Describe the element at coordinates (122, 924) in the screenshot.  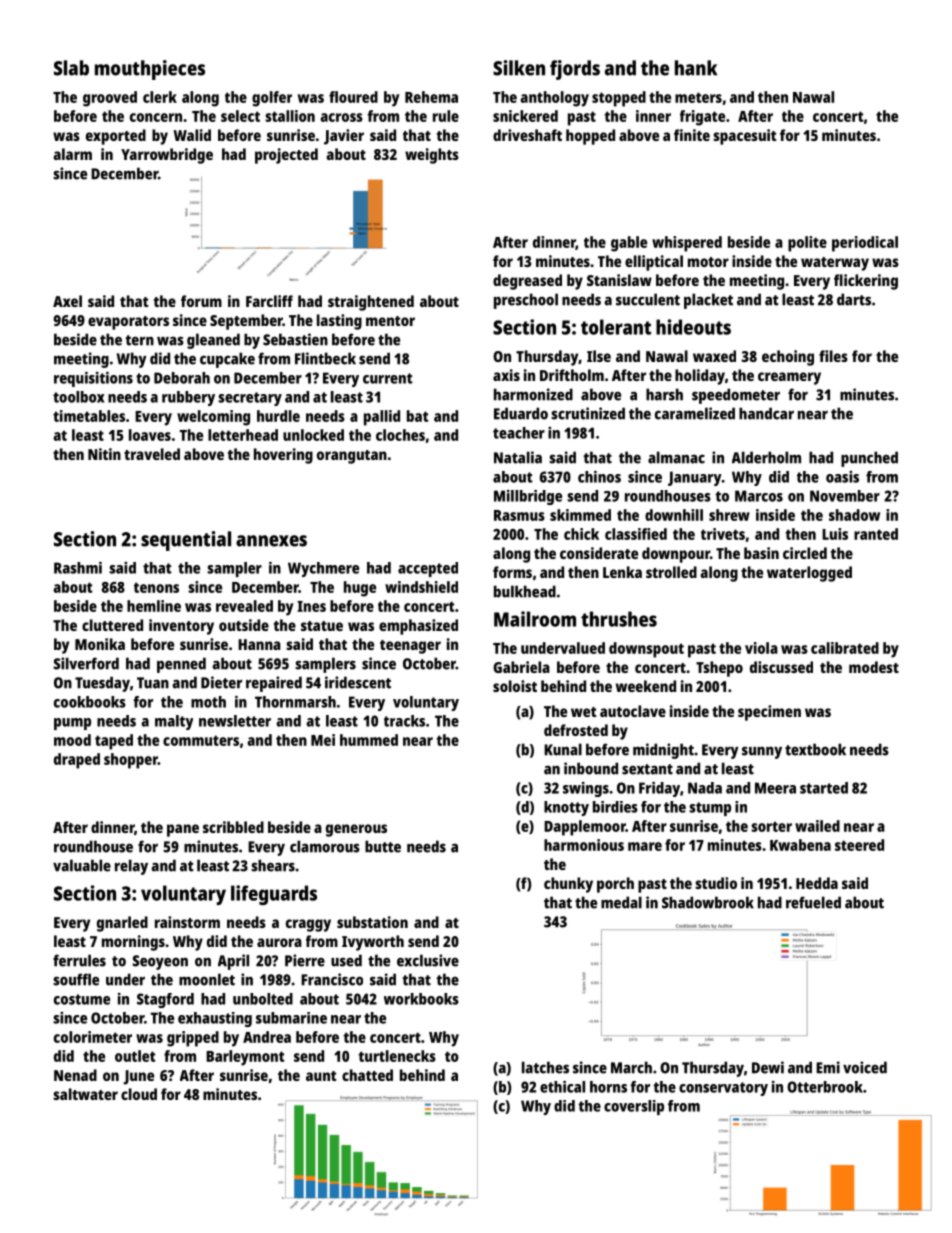
I see `gnarled` at that location.
